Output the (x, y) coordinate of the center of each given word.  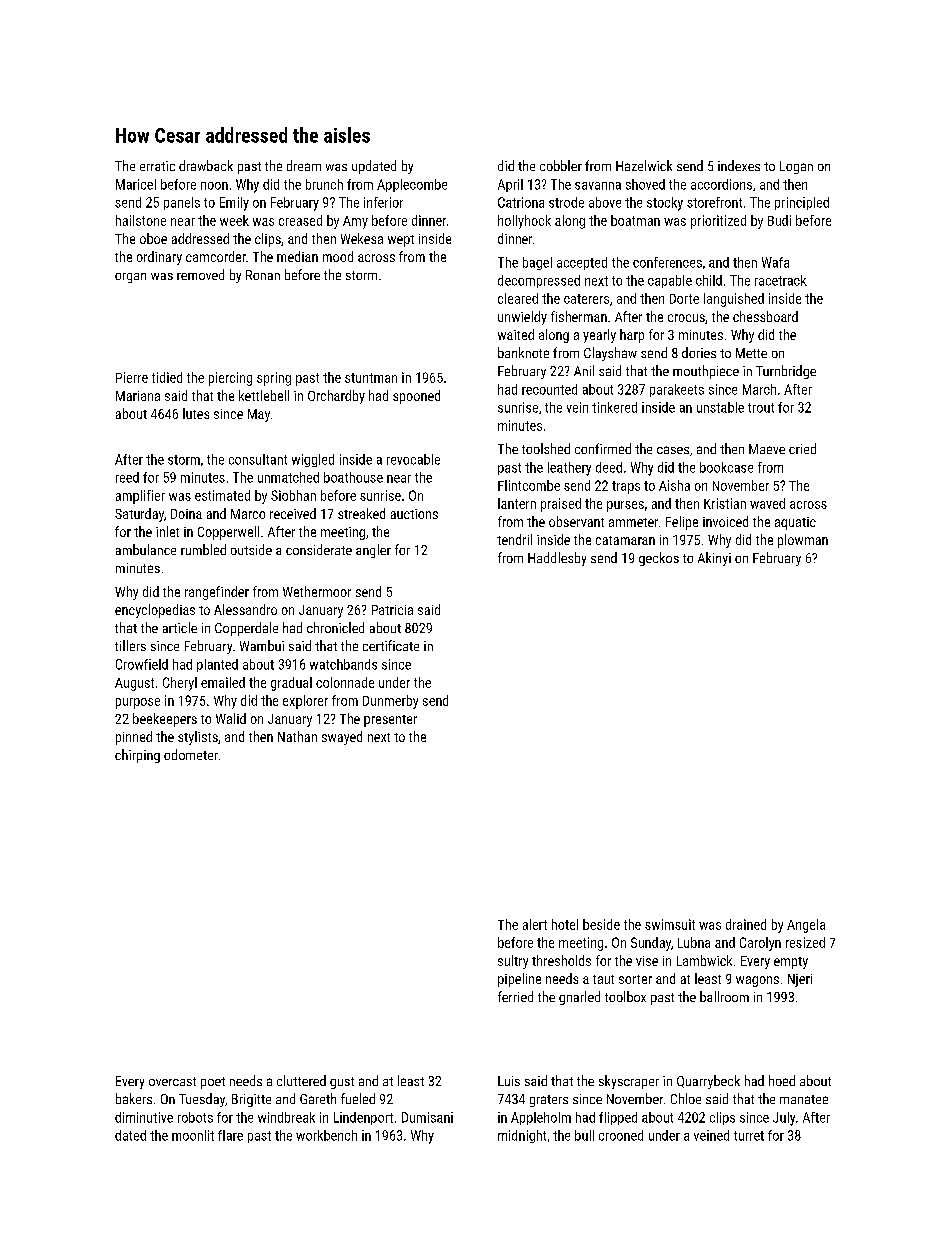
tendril (514, 539)
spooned (416, 397)
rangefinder (217, 593)
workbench (326, 1135)
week (234, 220)
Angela (806, 926)
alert (535, 924)
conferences (667, 262)
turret (749, 1136)
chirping (137, 756)
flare (230, 1135)
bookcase (726, 467)
